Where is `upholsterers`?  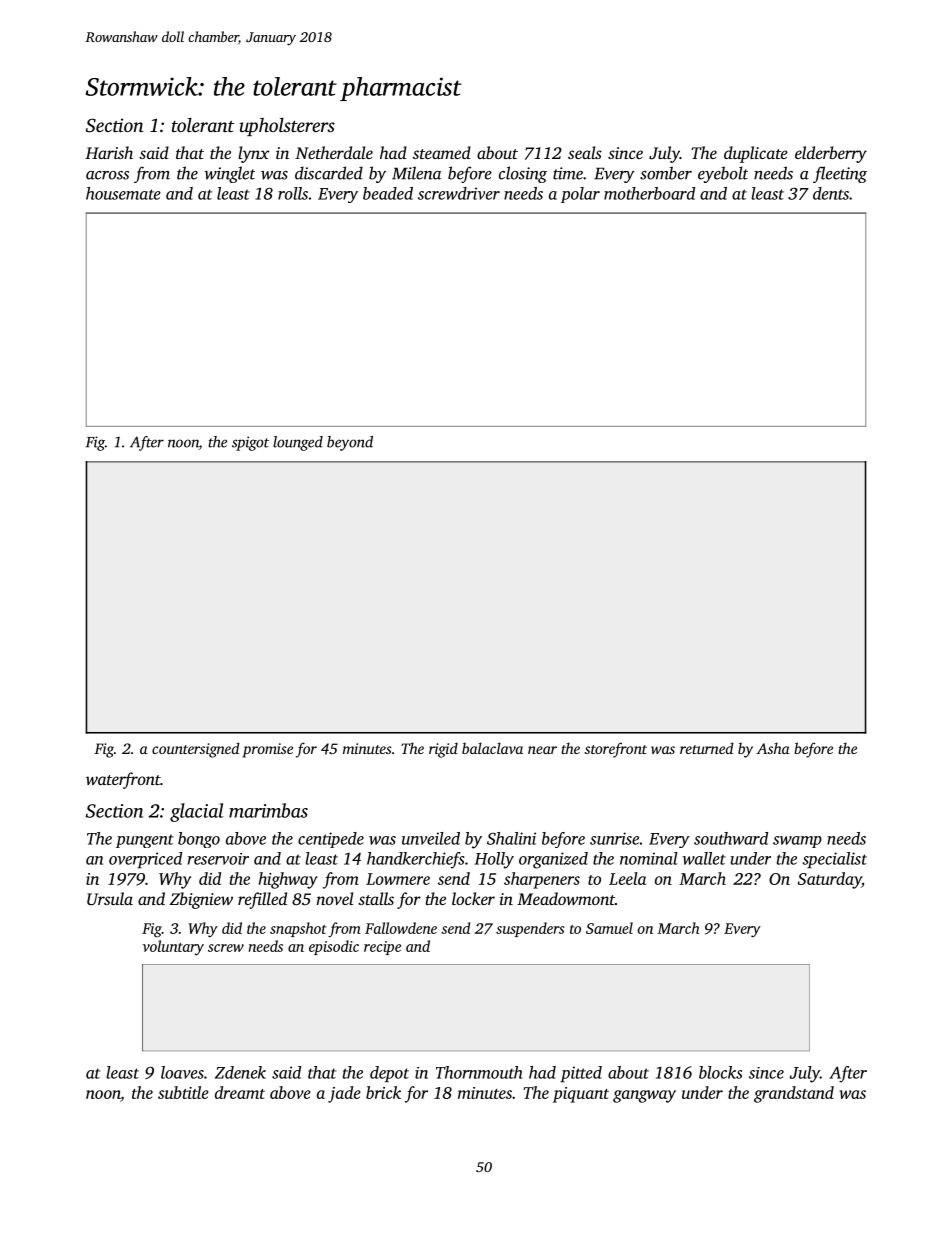 upholsterers is located at coordinates (287, 127).
